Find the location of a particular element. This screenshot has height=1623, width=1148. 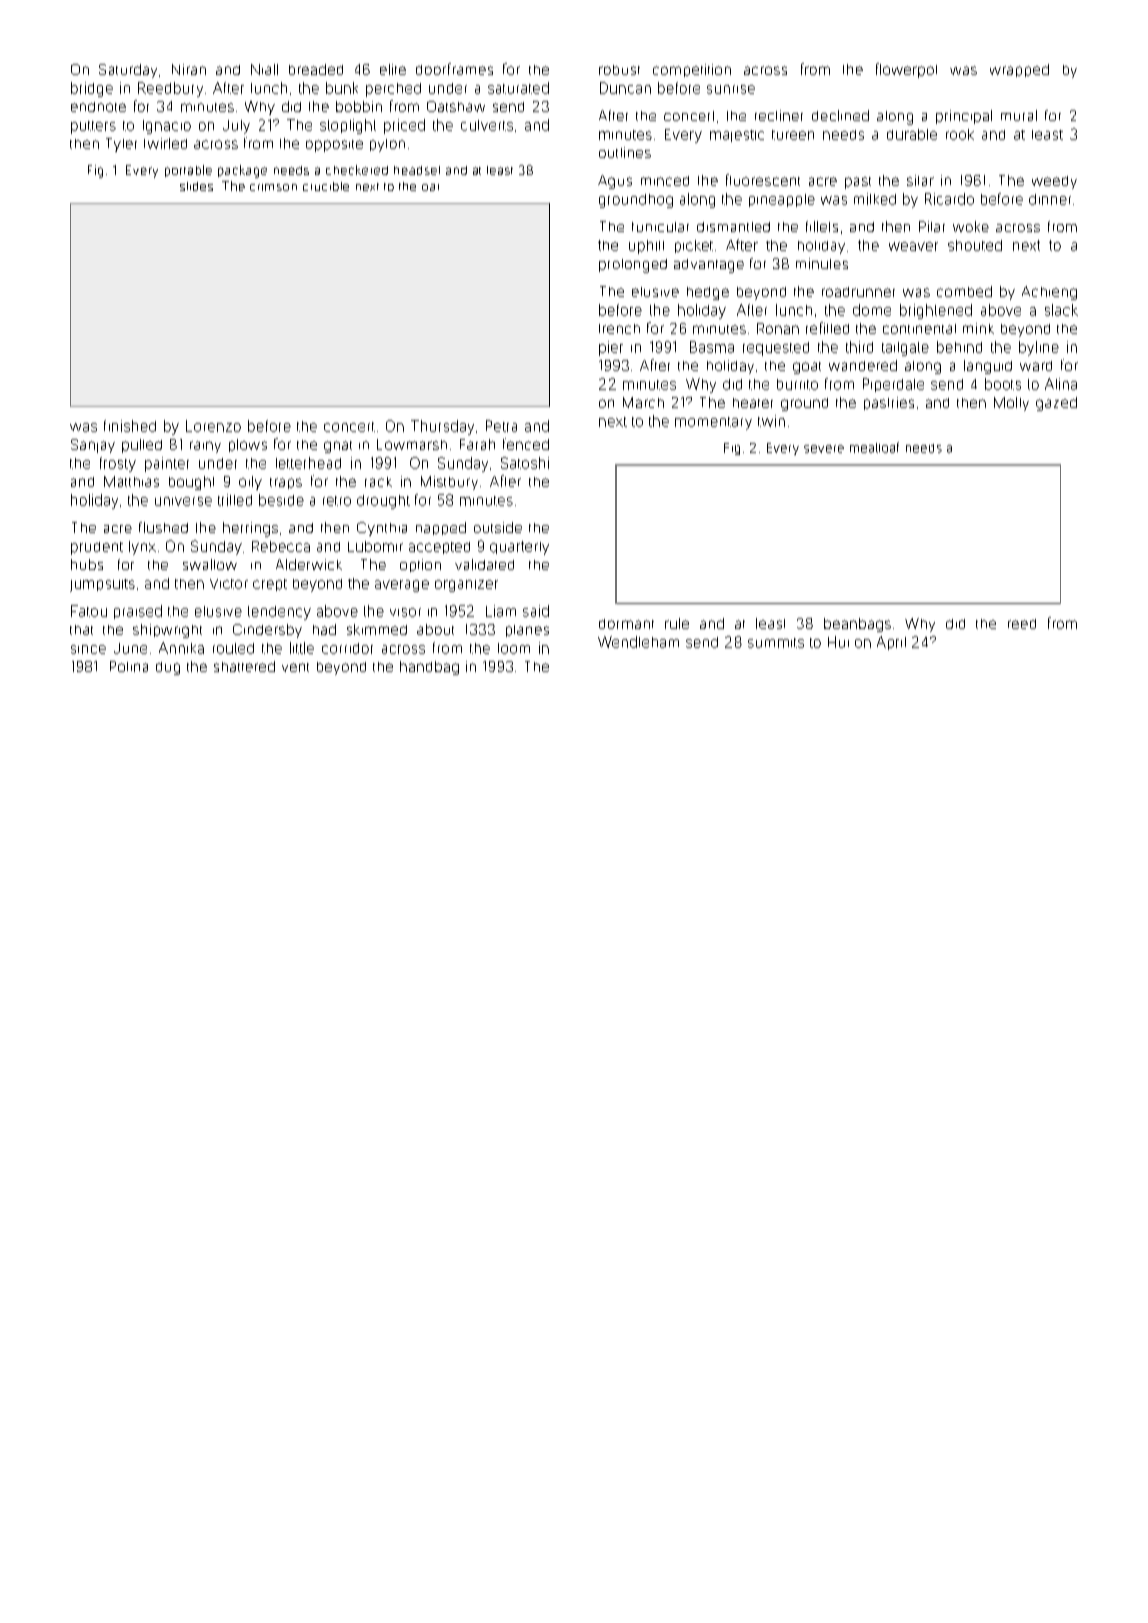

Achieng is located at coordinates (1049, 293).
